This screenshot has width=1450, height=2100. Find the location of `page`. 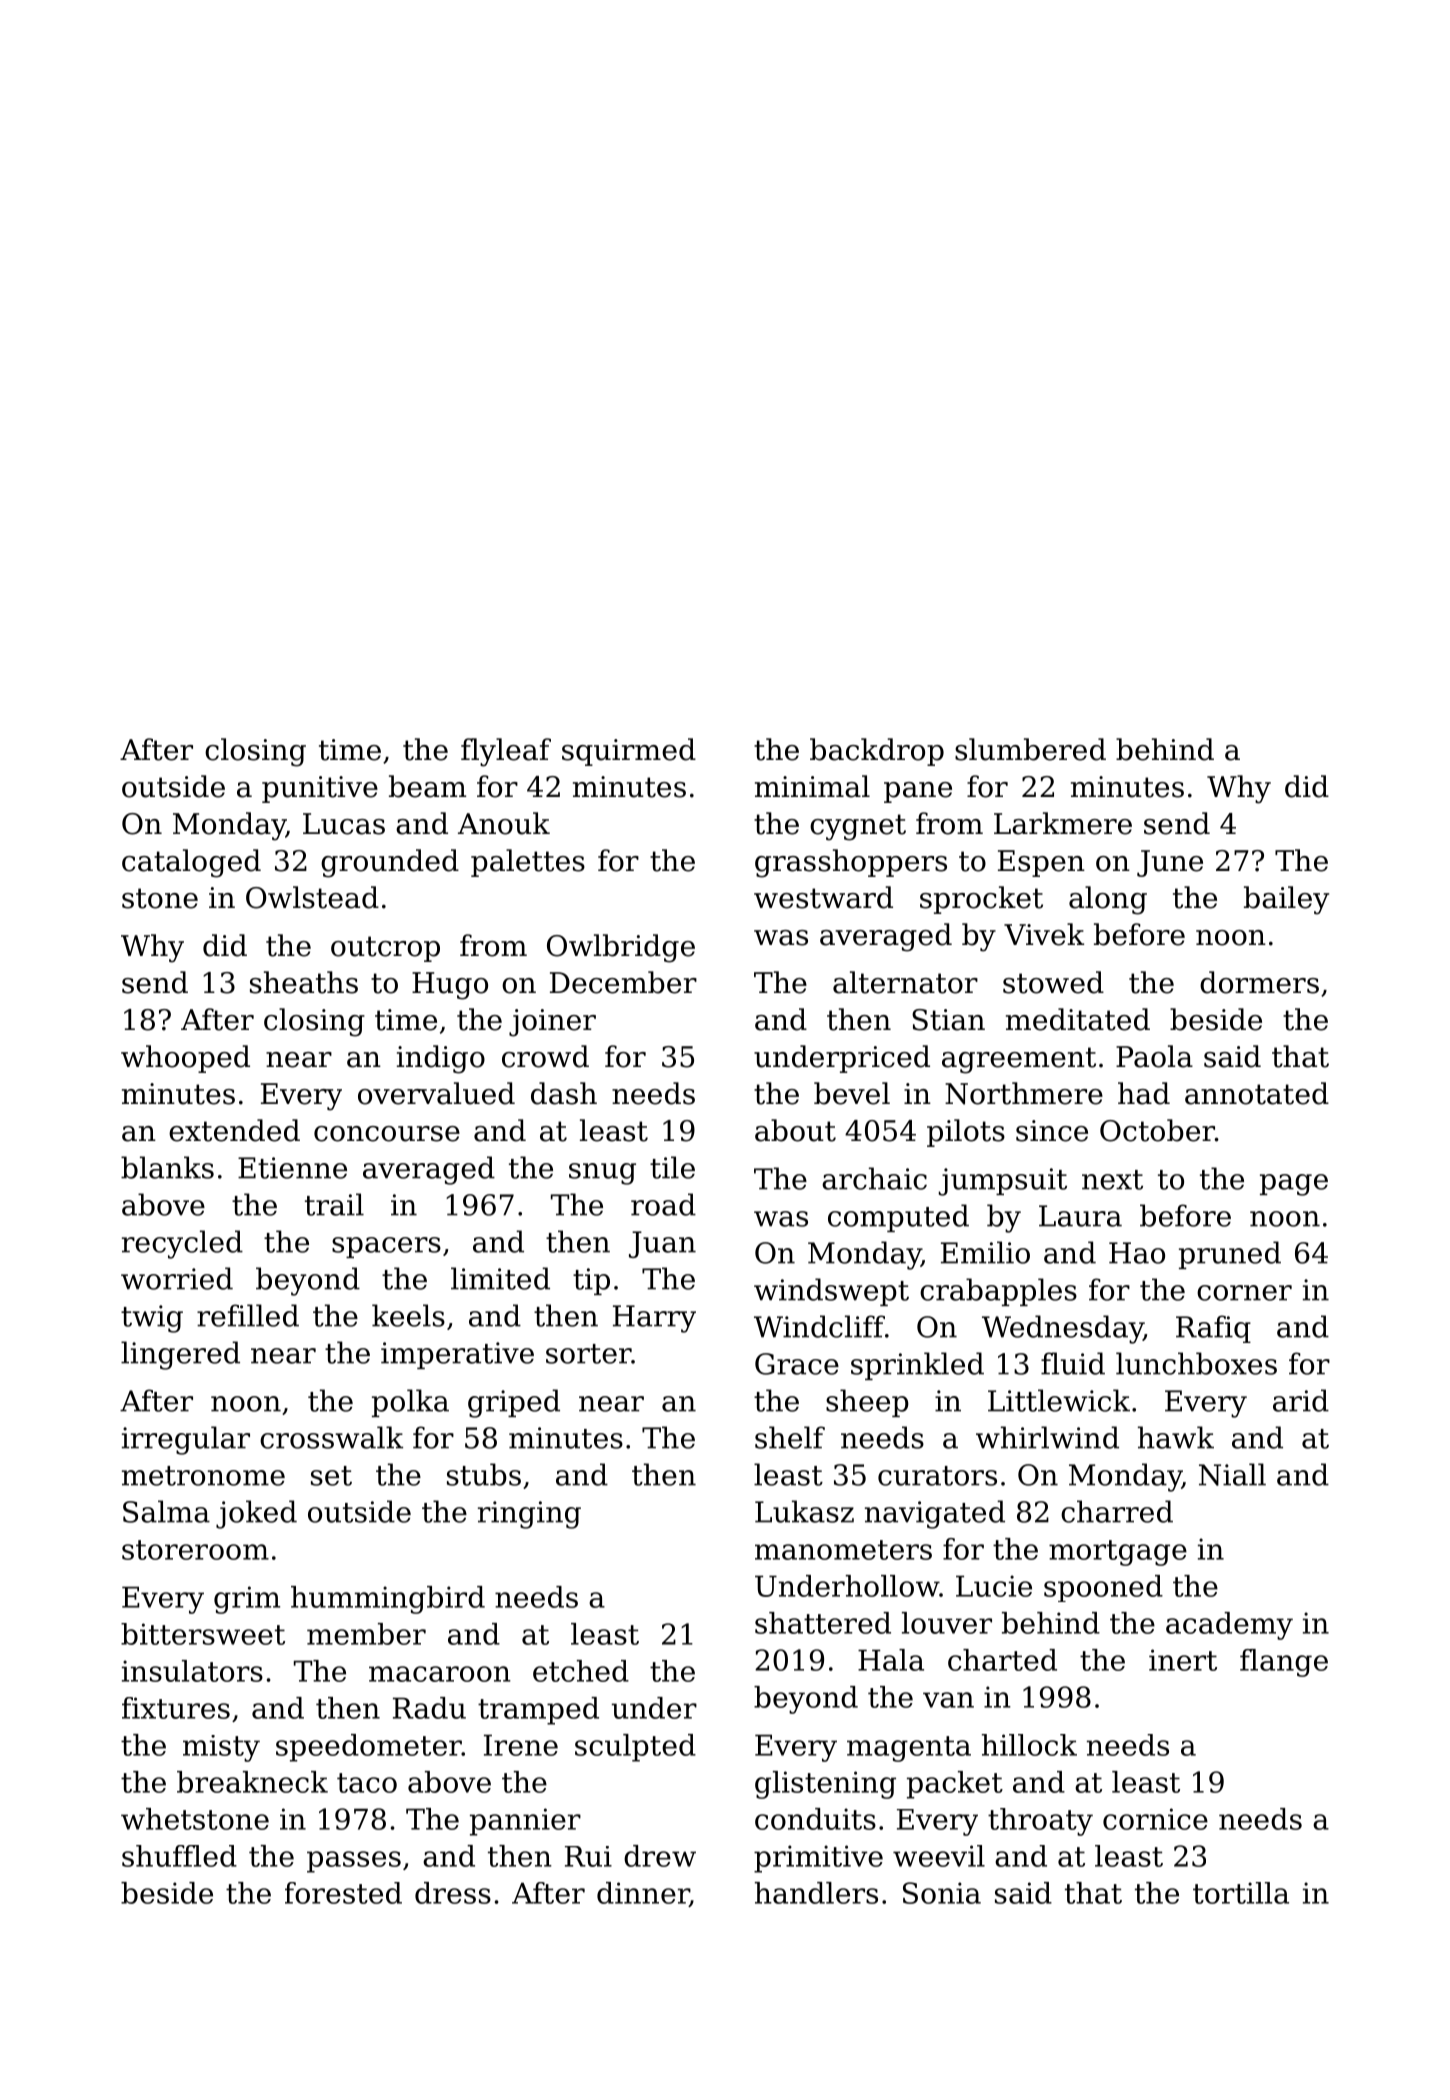

page is located at coordinates (1294, 1185).
